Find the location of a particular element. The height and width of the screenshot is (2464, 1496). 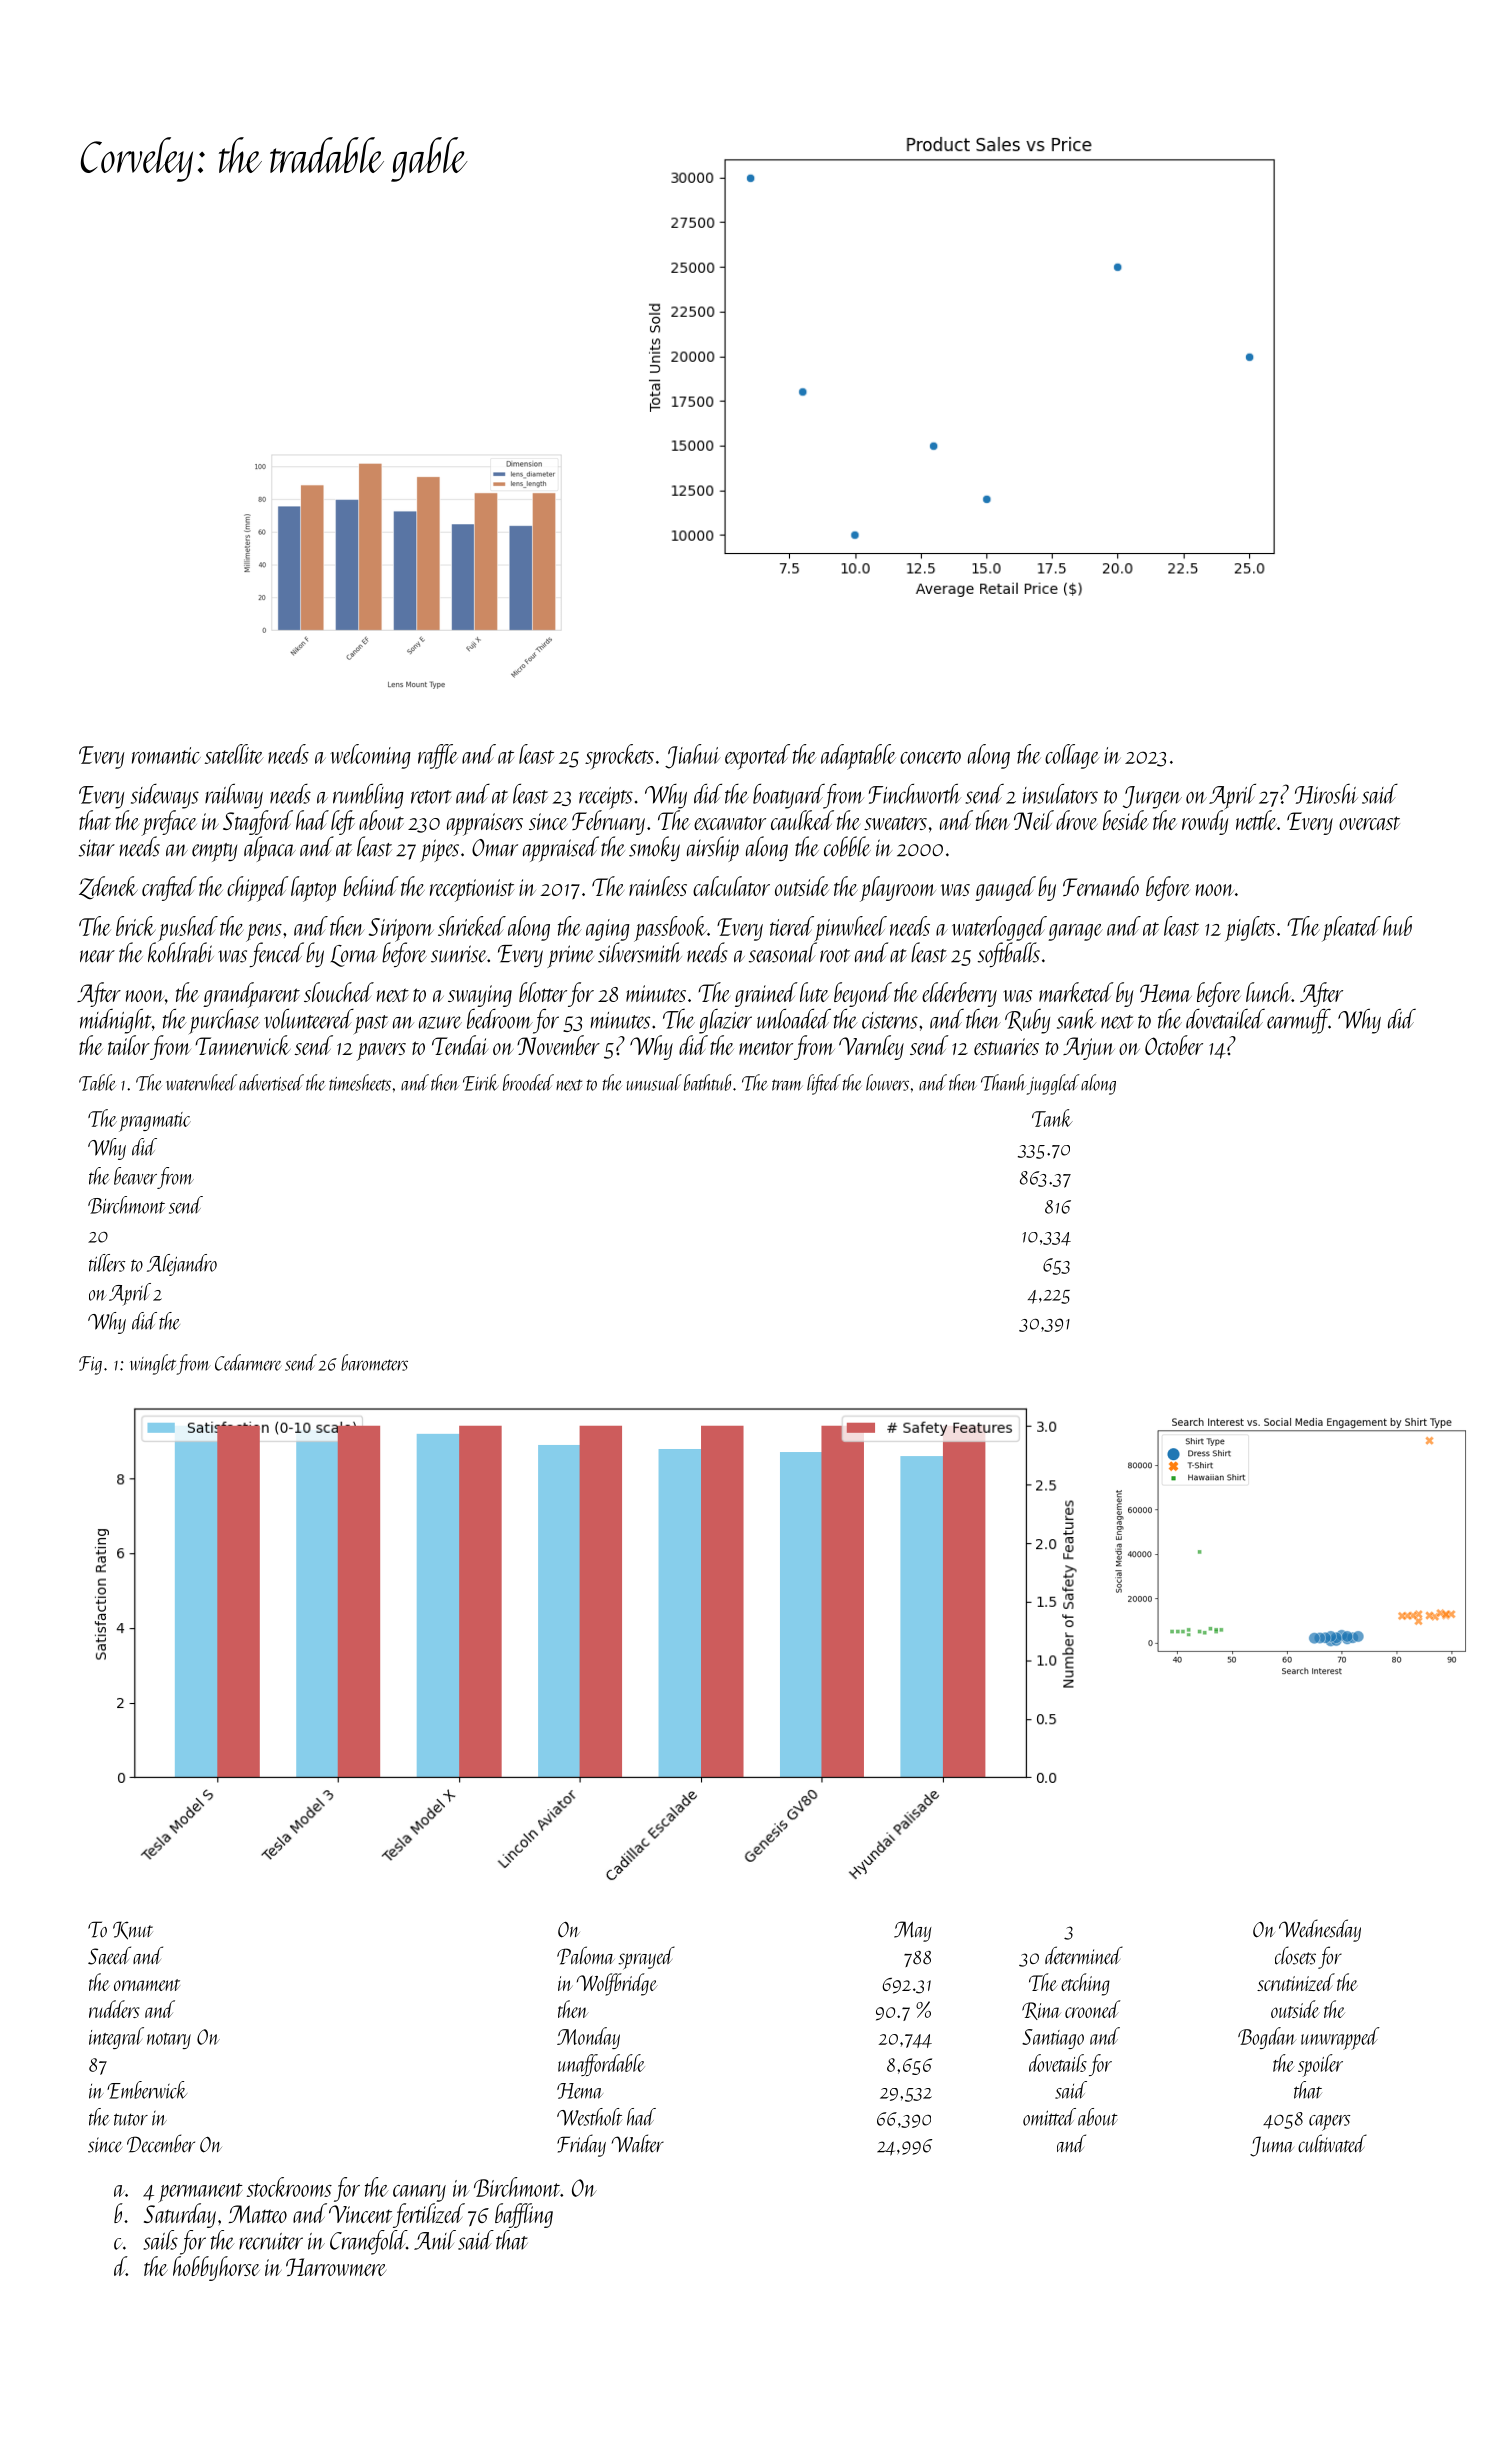

unwrapped is located at coordinates (1340, 2038).
